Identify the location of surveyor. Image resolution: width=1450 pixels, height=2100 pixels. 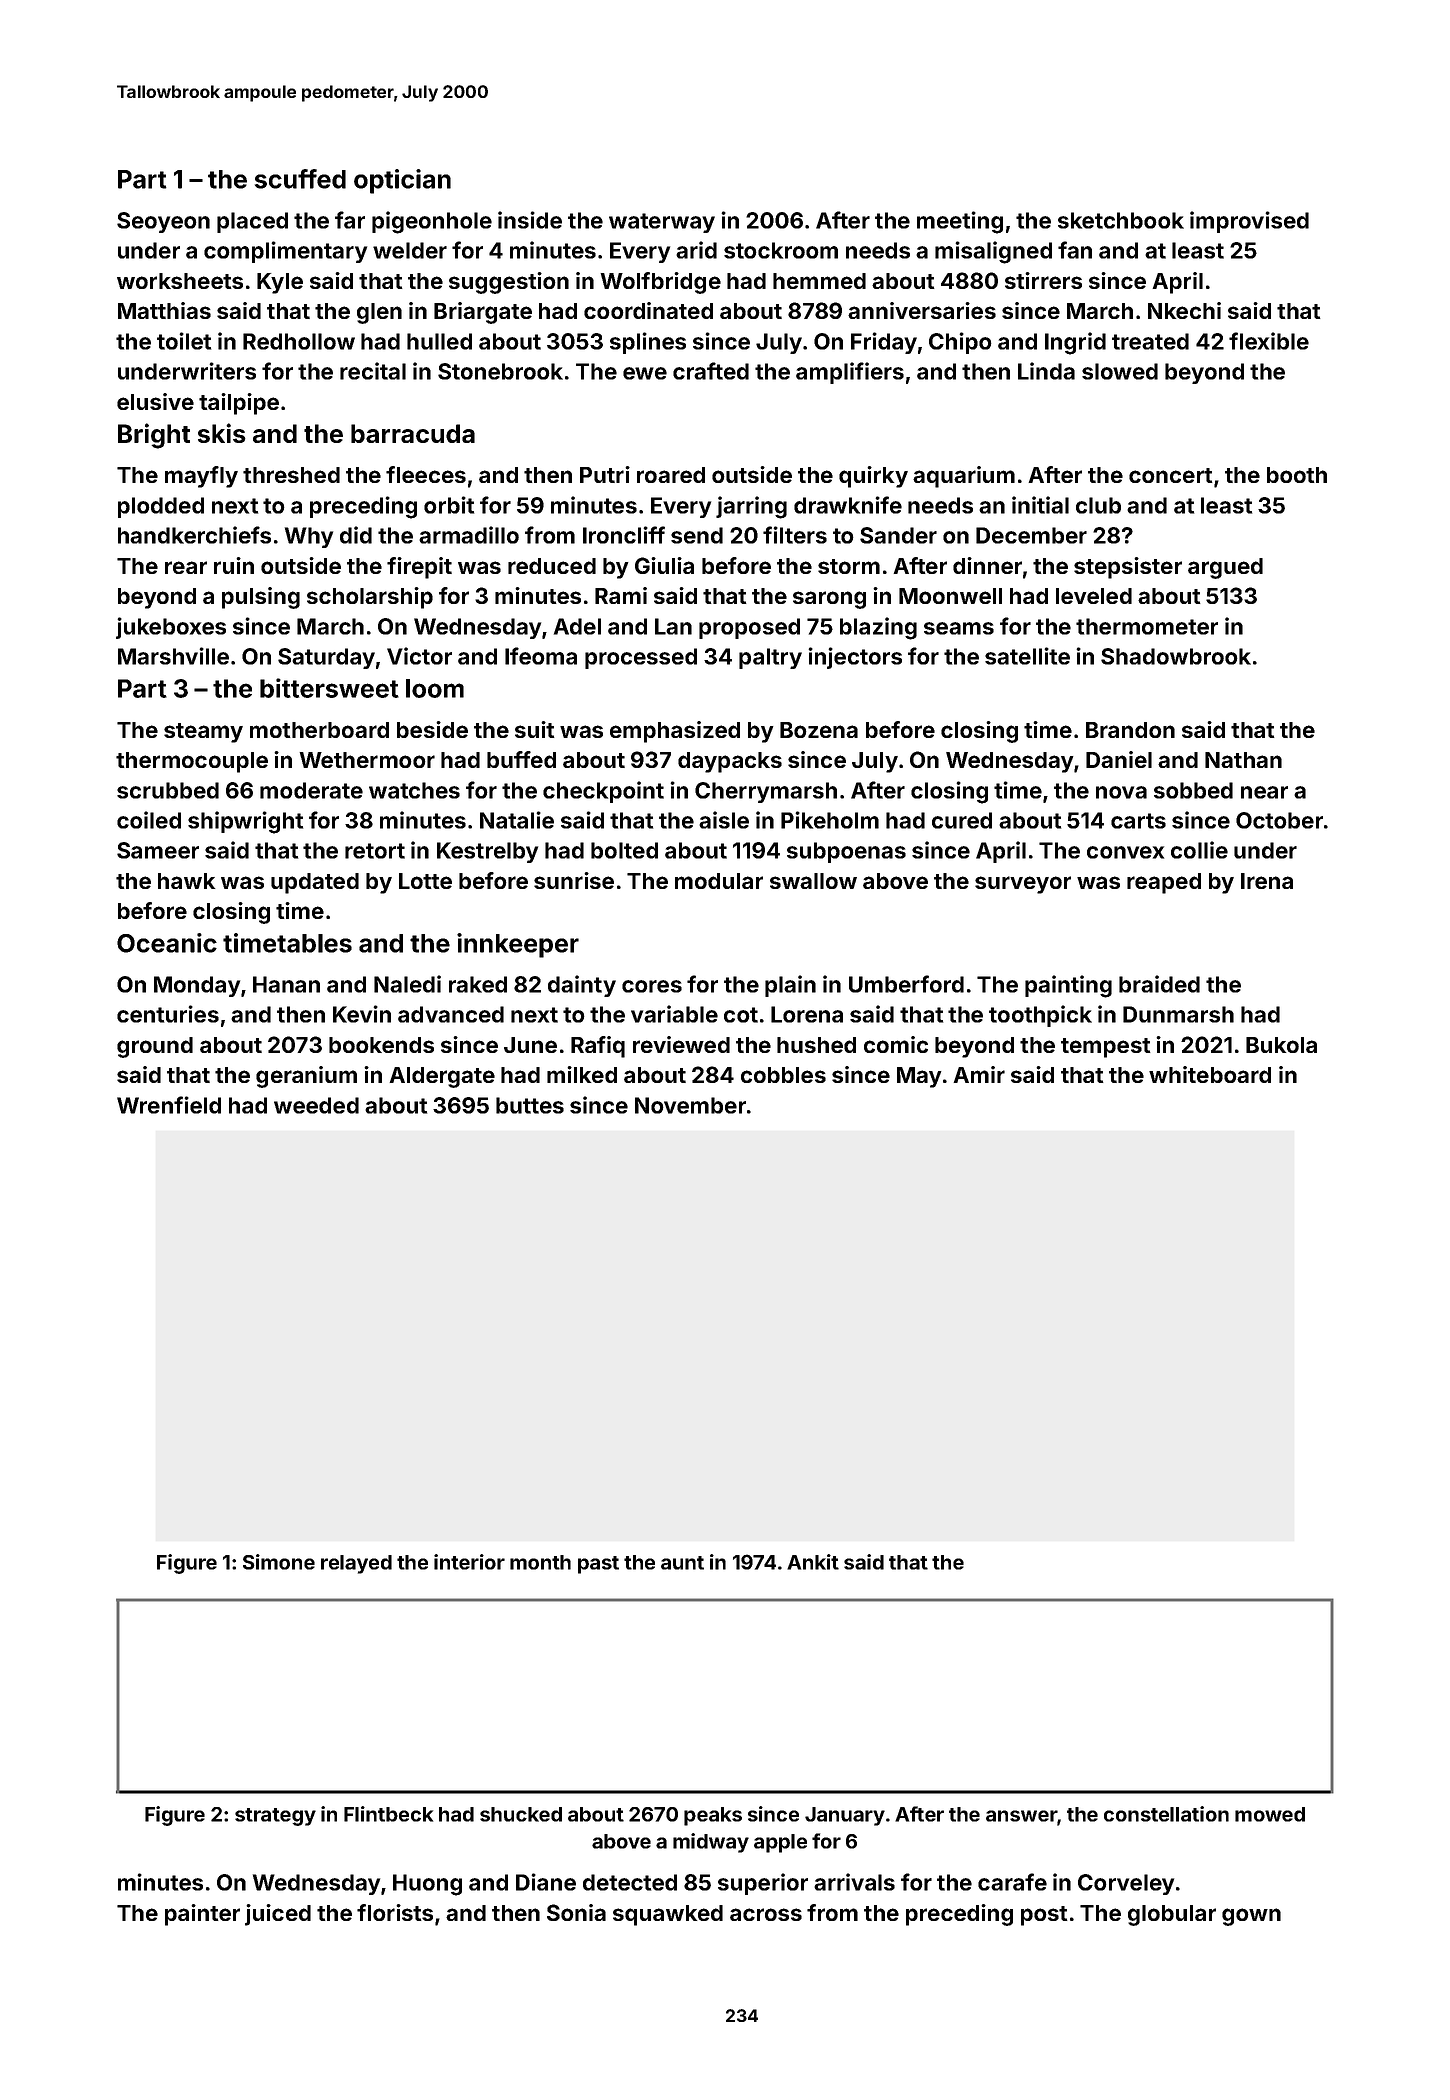
(1023, 885).
